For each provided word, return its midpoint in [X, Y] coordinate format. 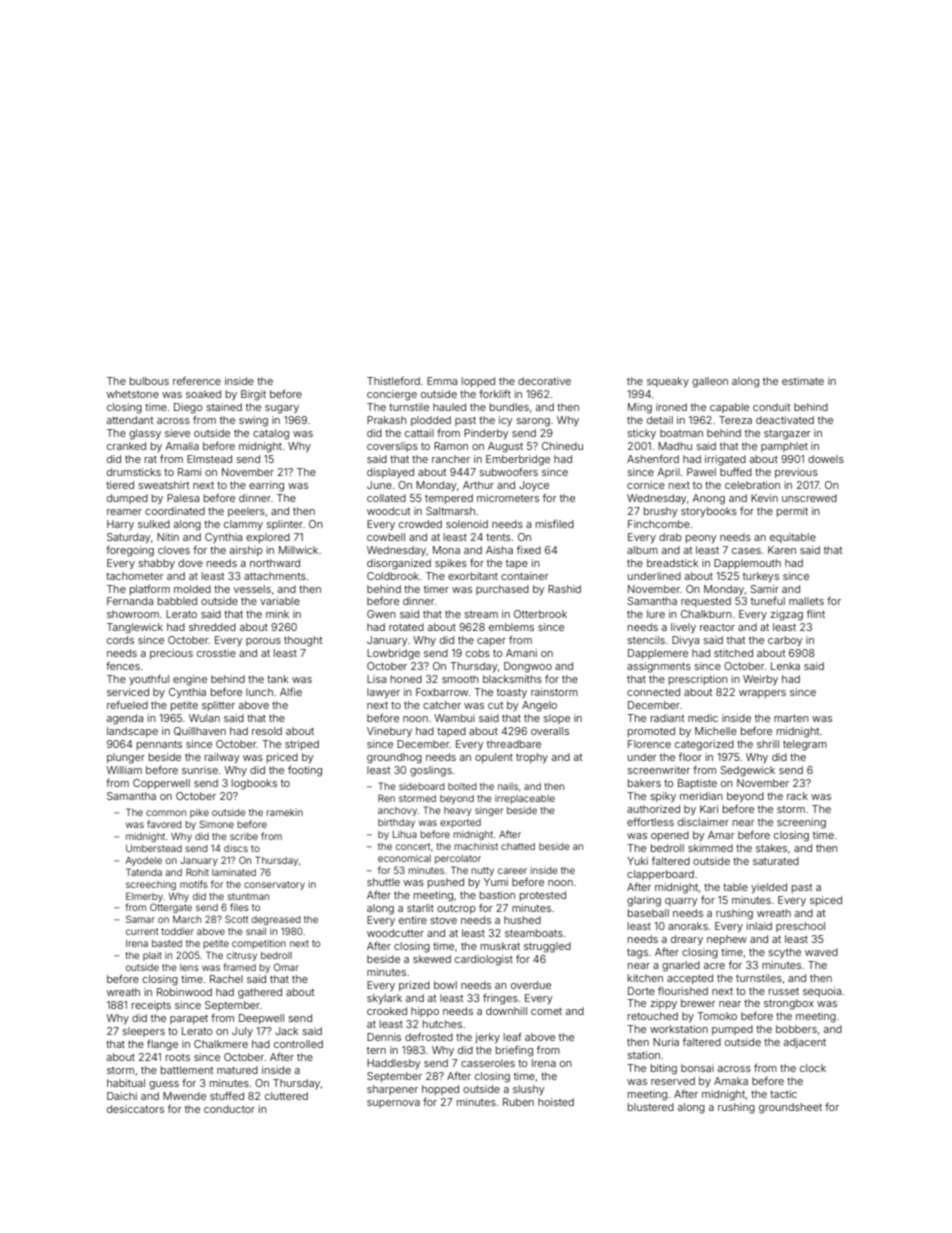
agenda [125, 719]
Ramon [451, 446]
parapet [189, 1019]
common [166, 813]
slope [557, 719]
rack [797, 796]
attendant [130, 420]
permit [792, 512]
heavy [458, 811]
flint [816, 613]
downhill [506, 1011]
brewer [698, 1003]
